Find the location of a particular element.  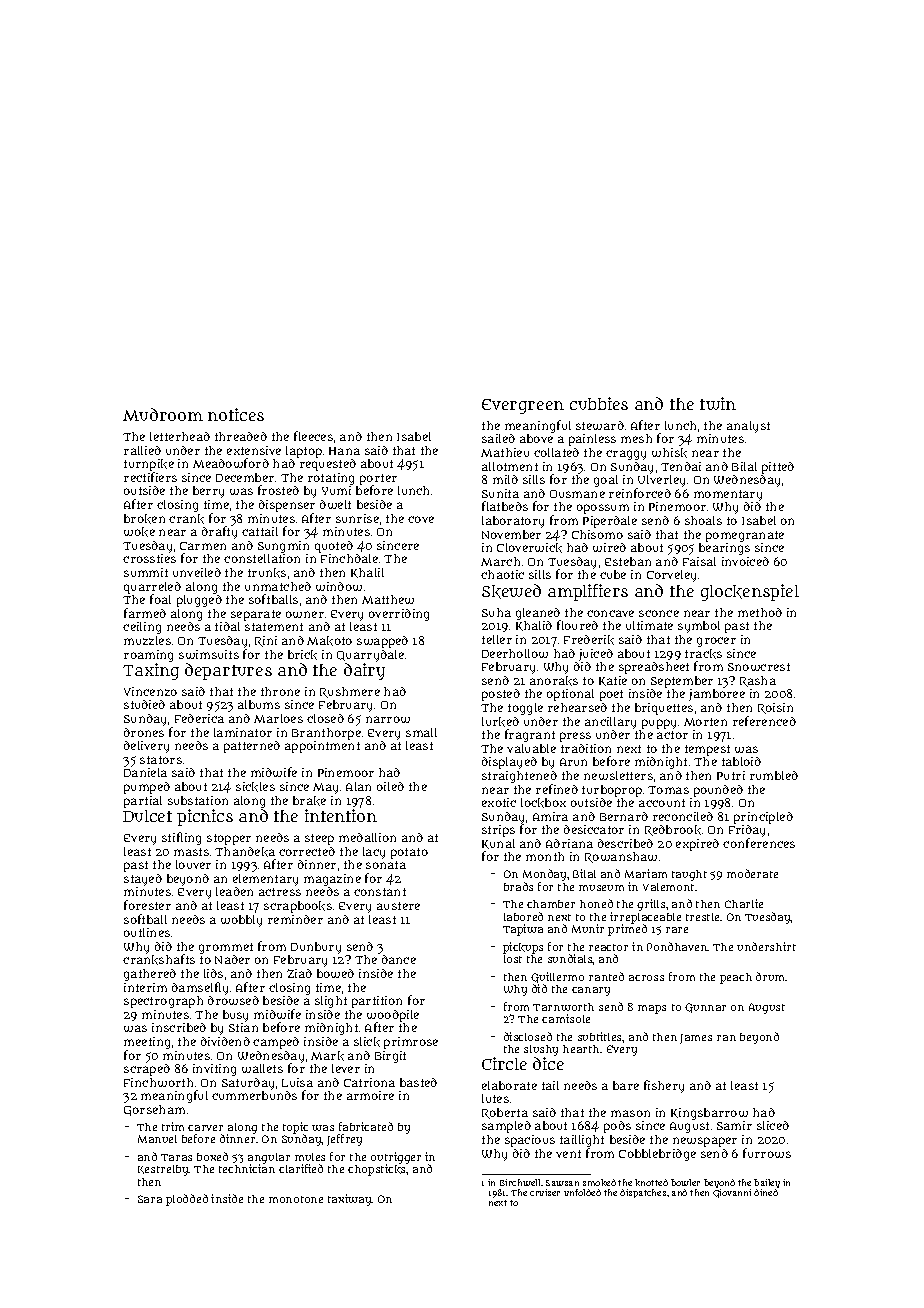

poet is located at coordinates (611, 695).
